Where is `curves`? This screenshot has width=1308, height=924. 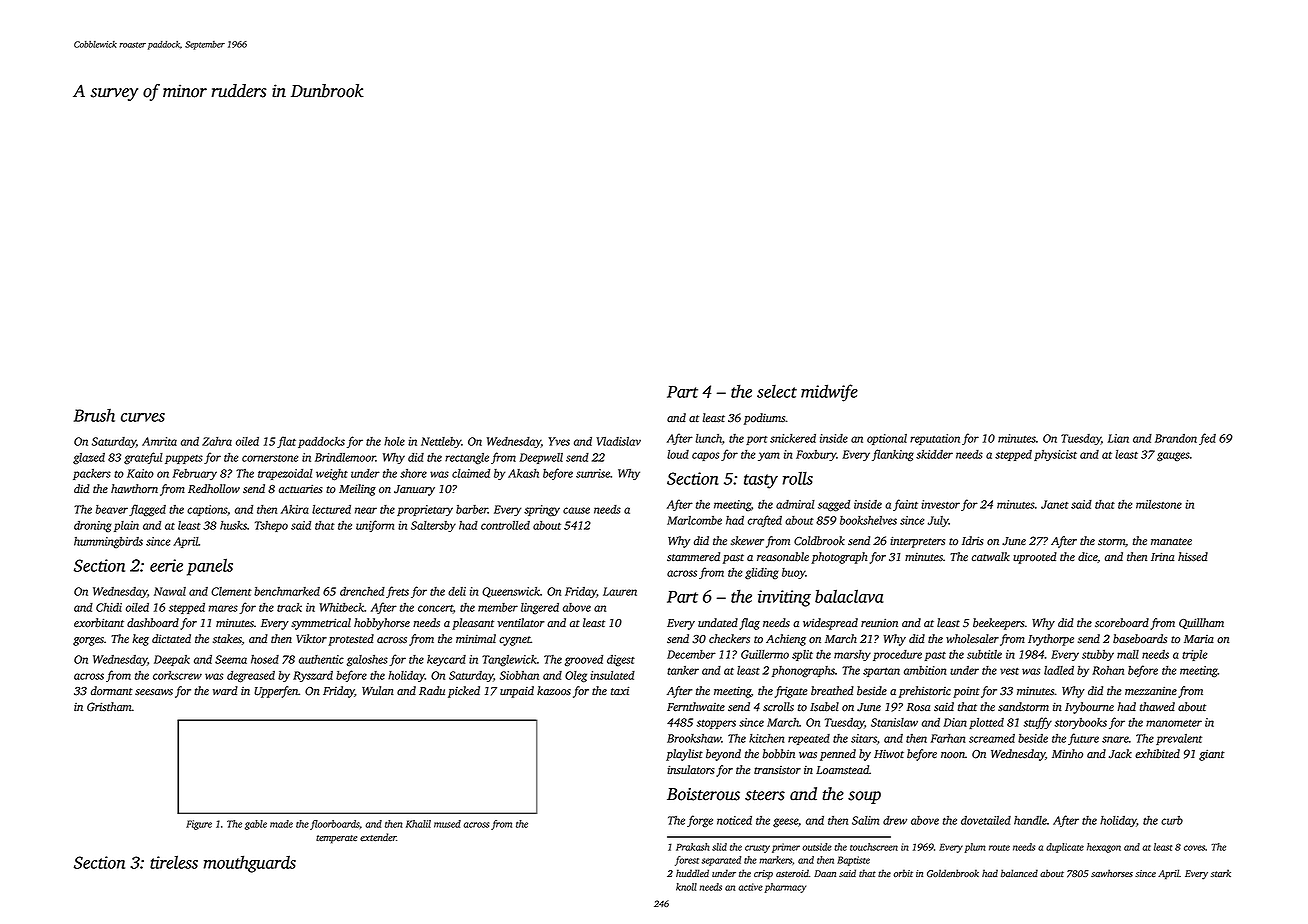
curves is located at coordinates (143, 417).
